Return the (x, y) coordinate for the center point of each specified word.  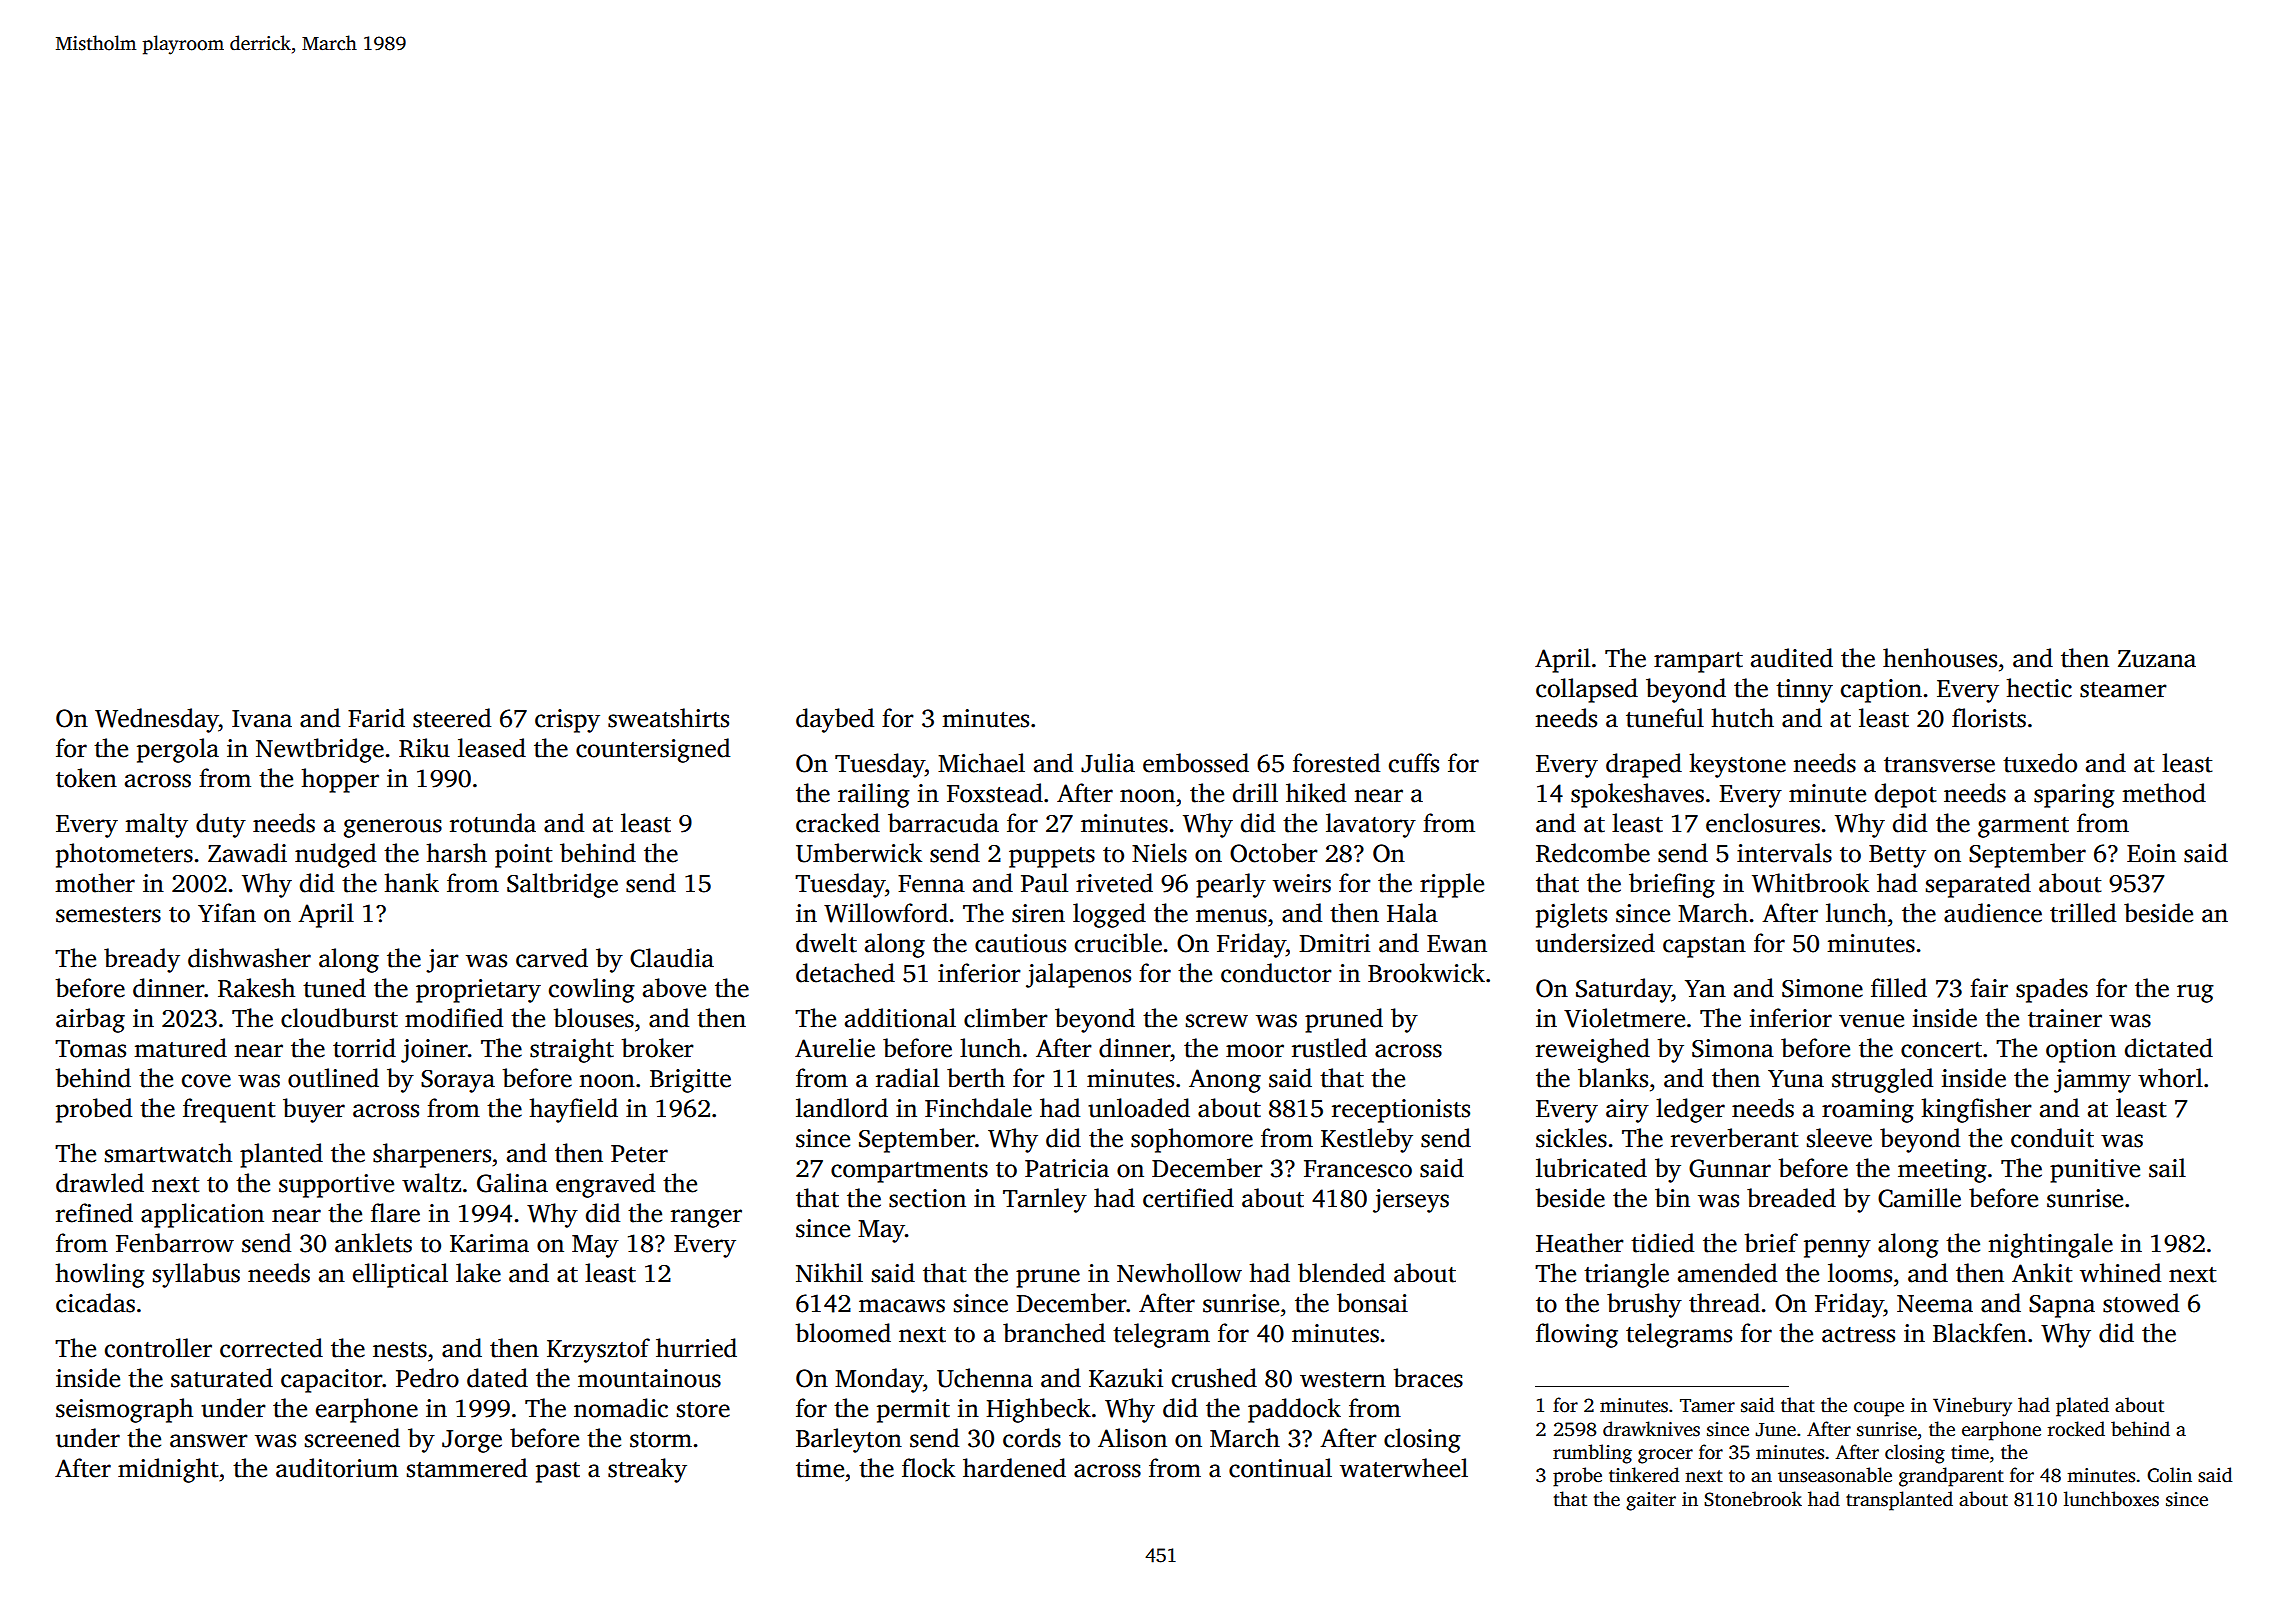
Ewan (1457, 944)
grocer (1665, 1456)
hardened (1014, 1468)
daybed (835, 720)
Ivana (262, 719)
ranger (706, 1218)
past (558, 1472)
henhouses (1940, 658)
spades (2052, 990)
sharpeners (432, 1155)
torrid (364, 1048)
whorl (2170, 1078)
